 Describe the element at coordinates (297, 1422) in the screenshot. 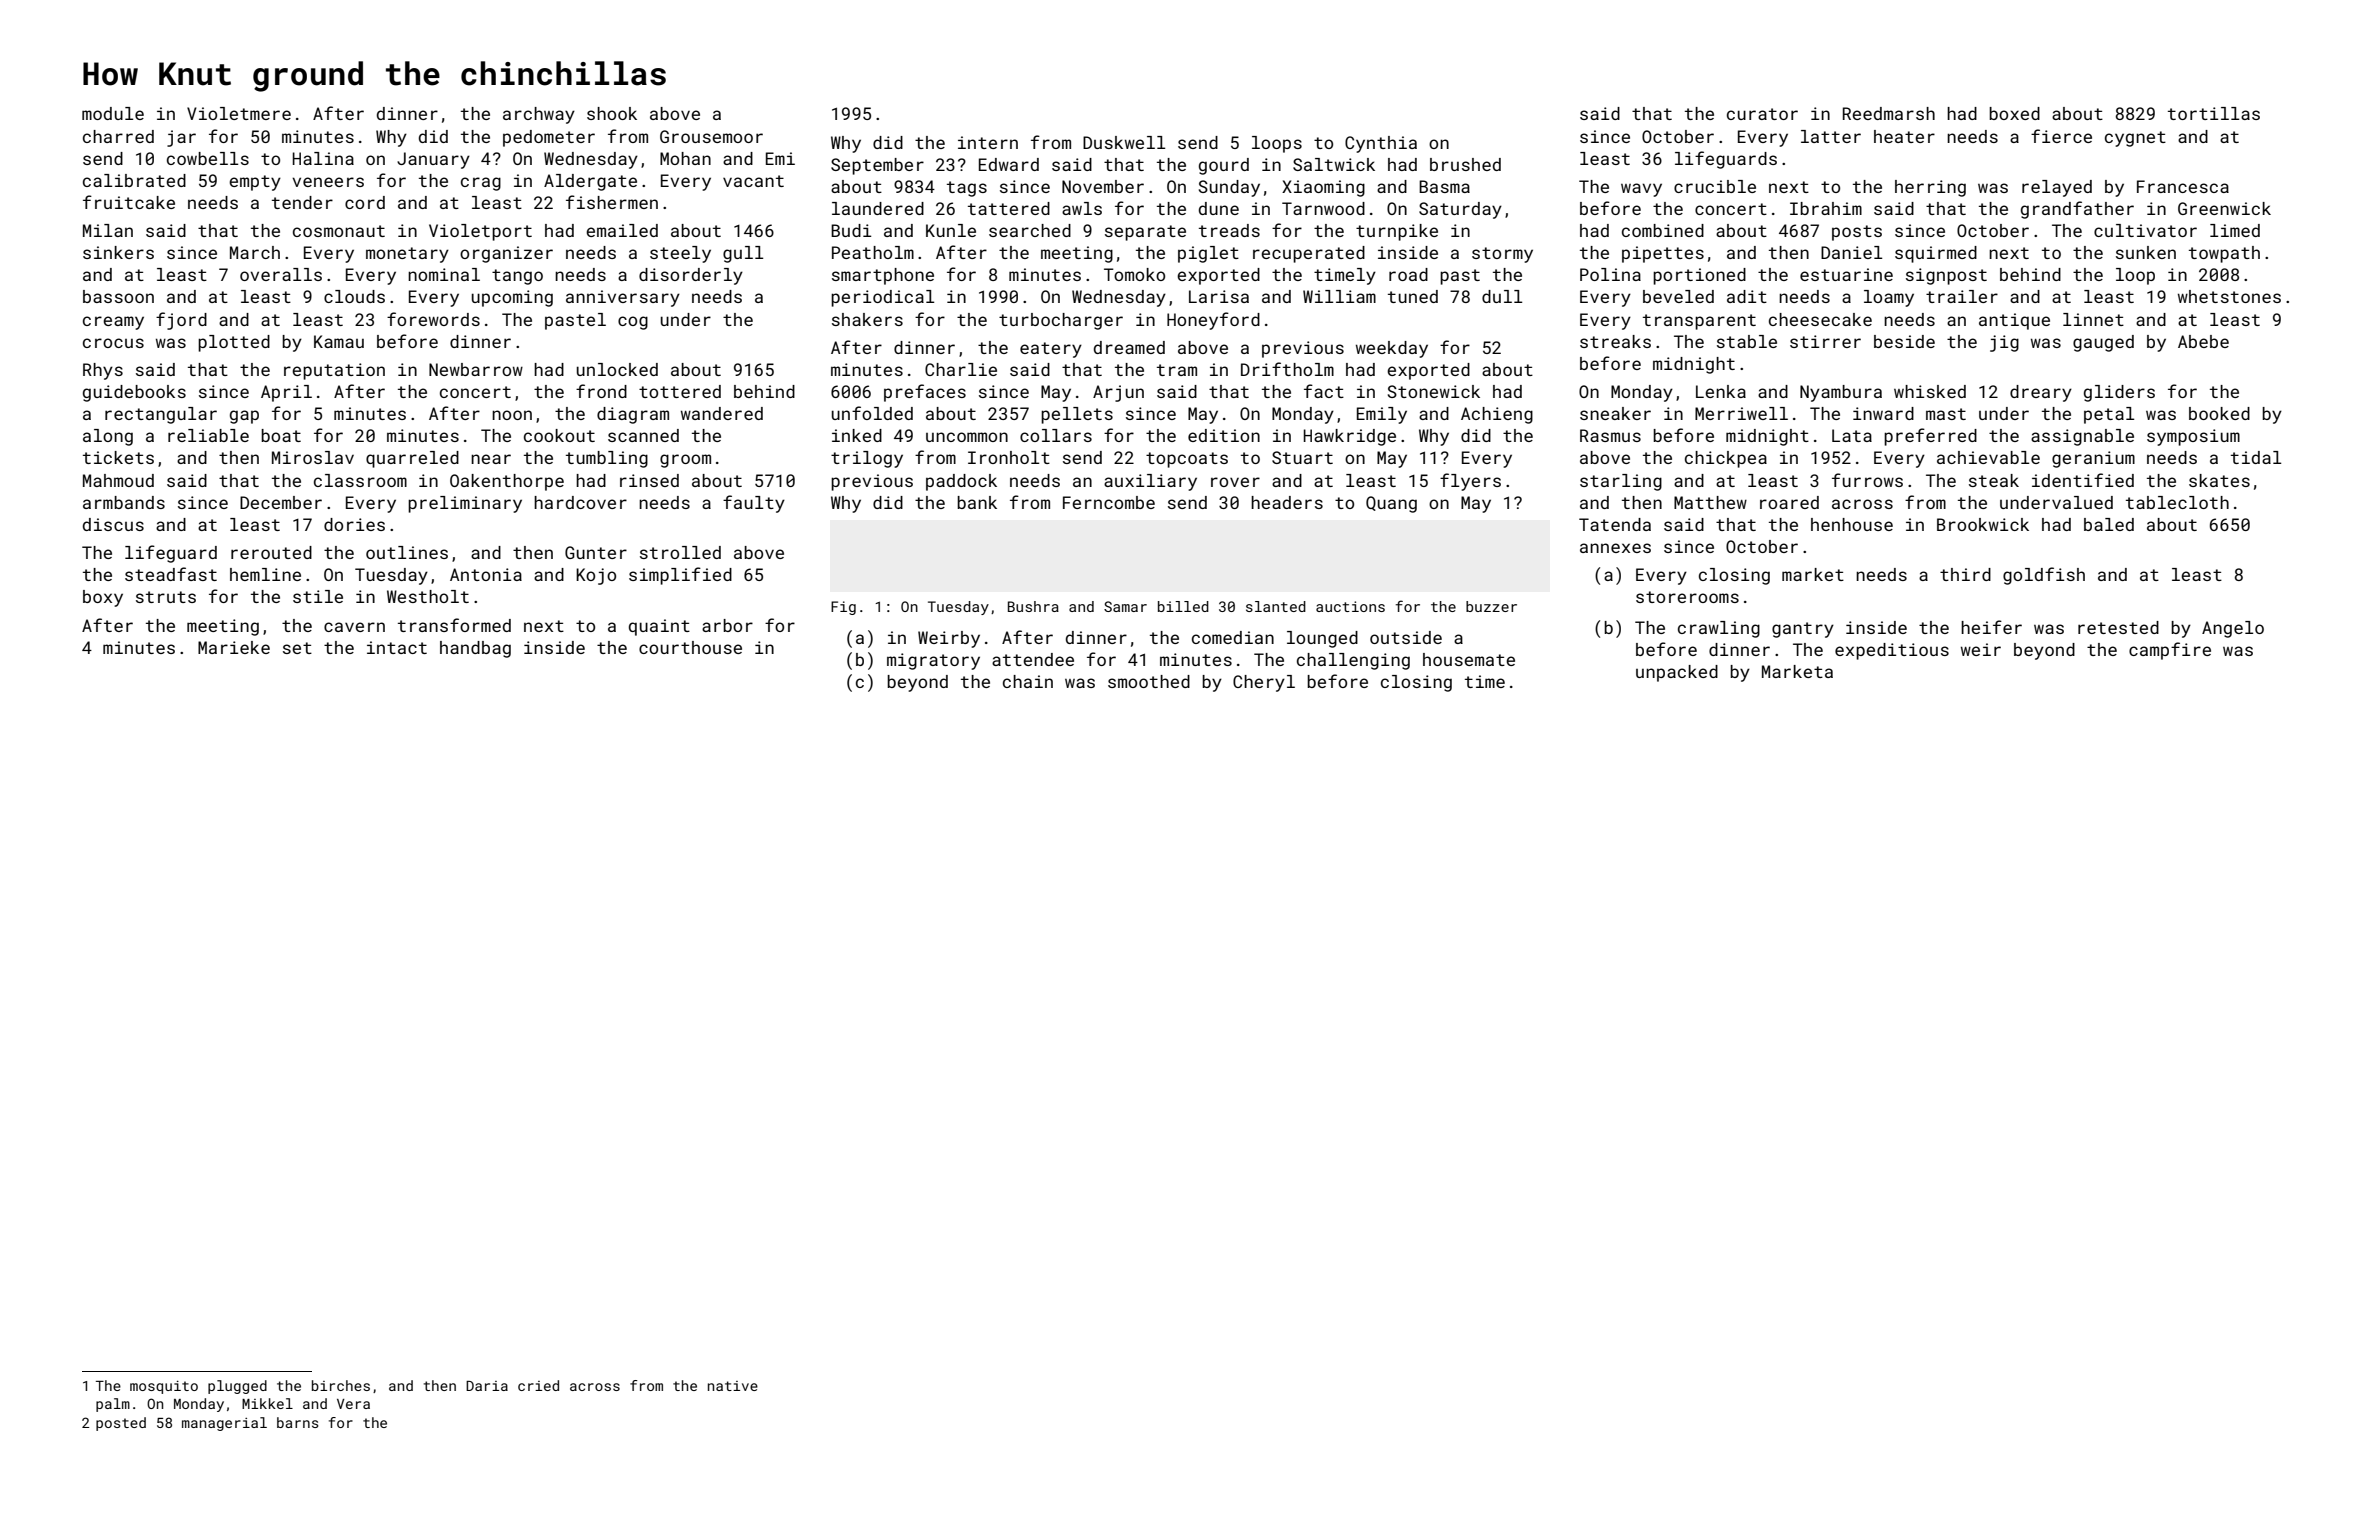

I see `barns` at that location.
